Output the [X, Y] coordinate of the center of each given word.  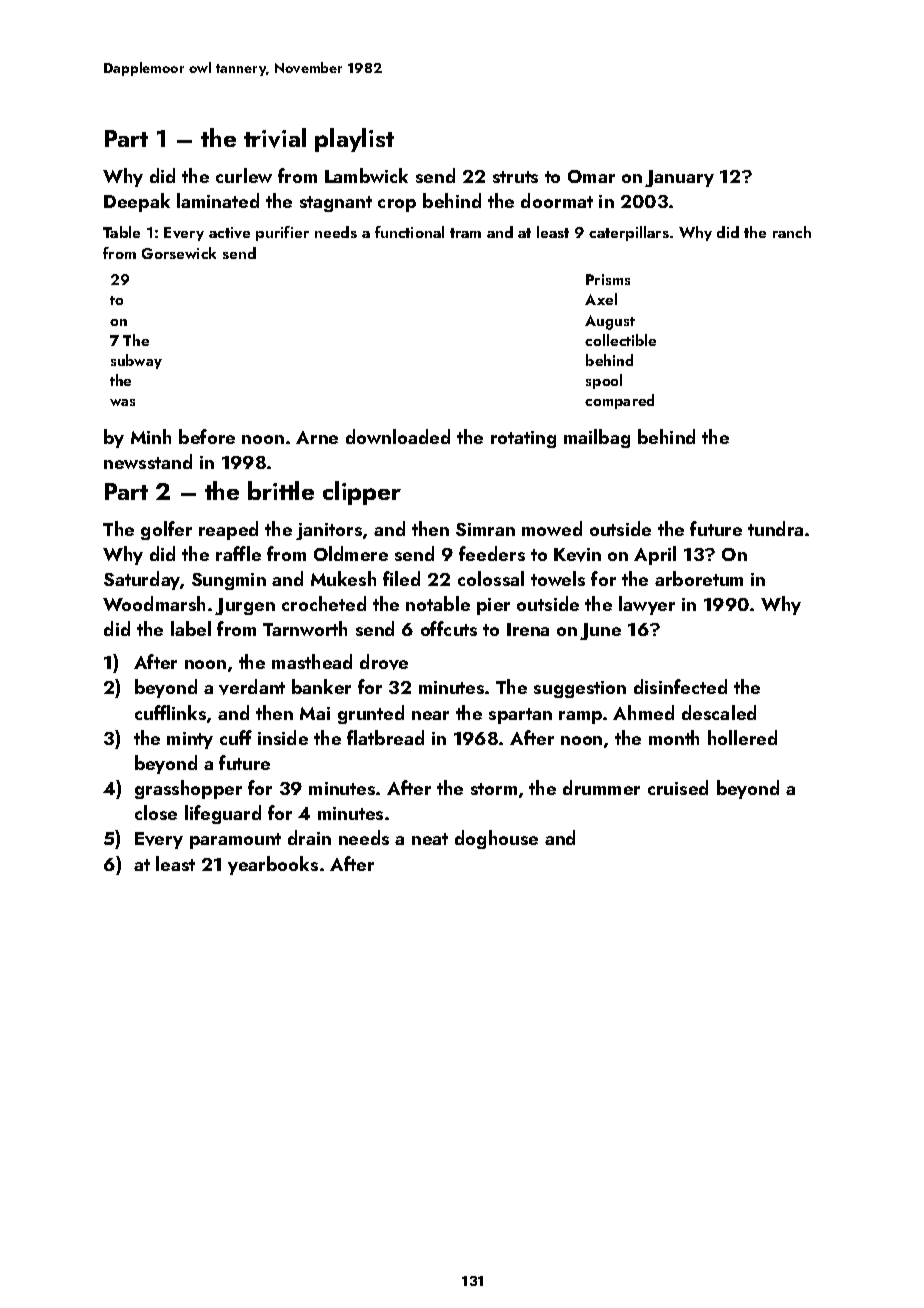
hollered [742, 737]
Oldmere [351, 553]
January [679, 178]
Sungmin [229, 581]
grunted [371, 714]
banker [321, 686]
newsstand [148, 461]
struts [515, 177]
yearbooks [273, 865]
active [229, 232]
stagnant [336, 204]
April [655, 555]
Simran [485, 529]
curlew [244, 175]
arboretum [699, 578]
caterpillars [629, 233]
